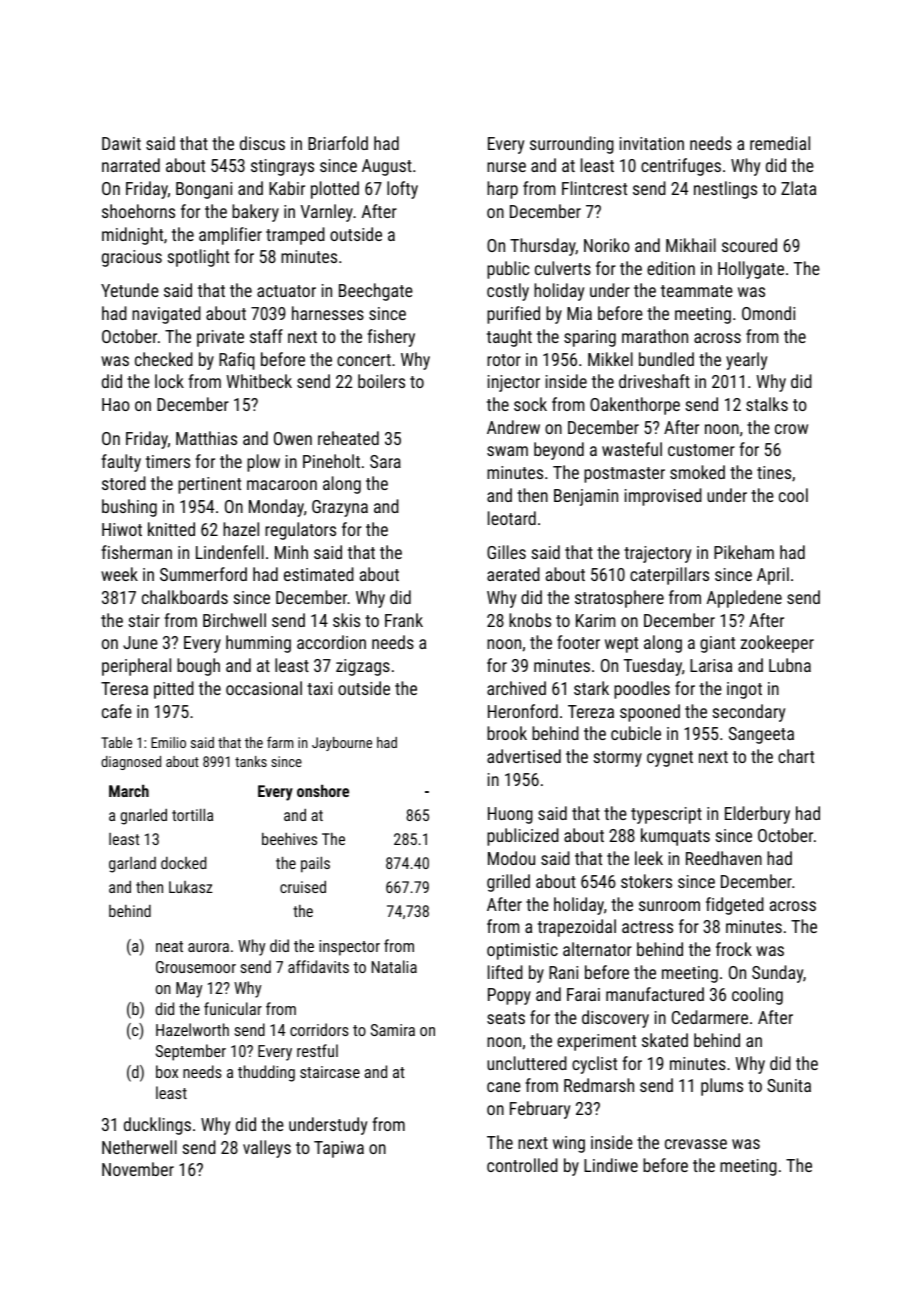  I want to click on August, so click(387, 167).
